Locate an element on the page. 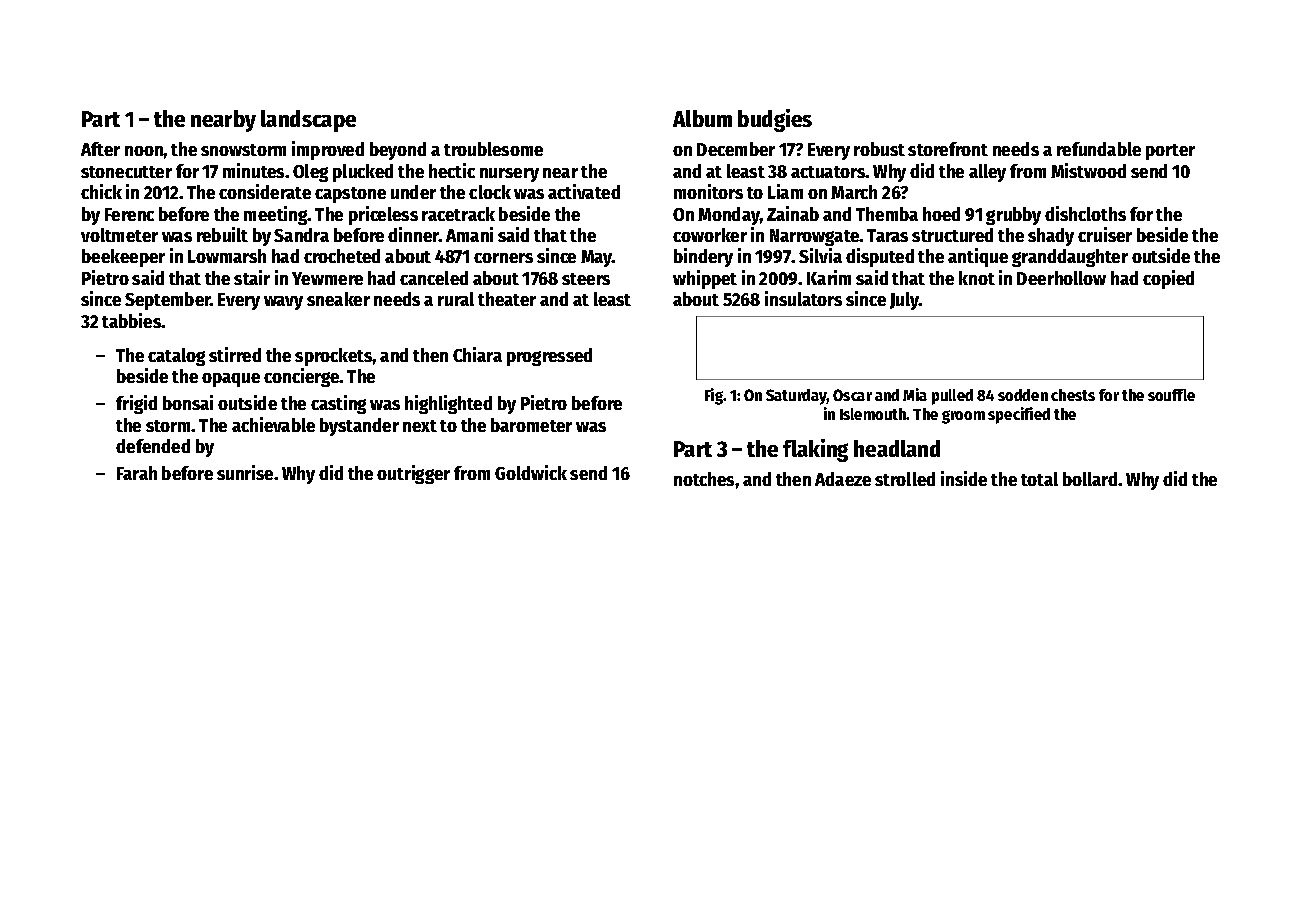  refundable is located at coordinates (1099, 149).
